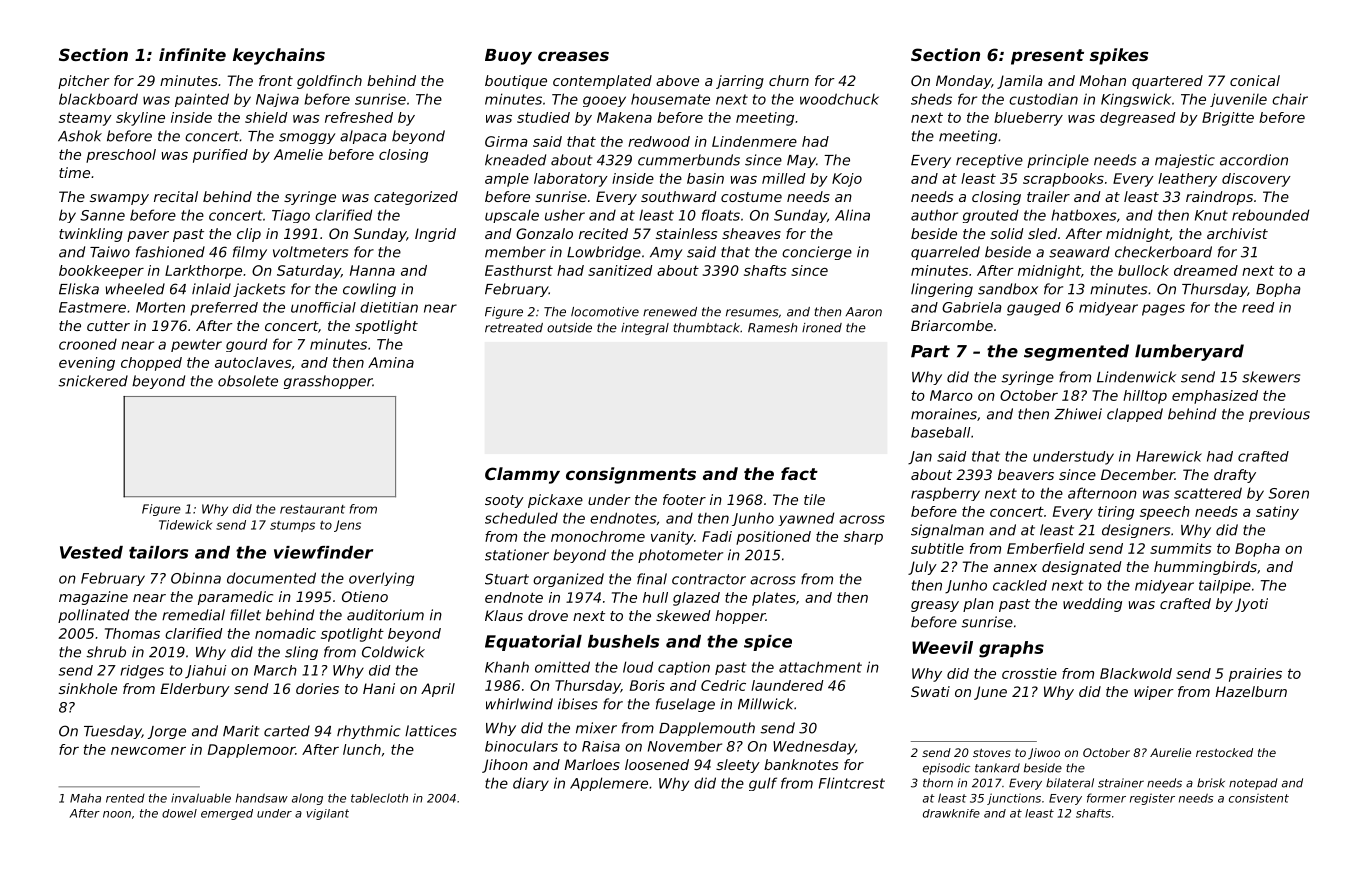  I want to click on conical, so click(1255, 80).
